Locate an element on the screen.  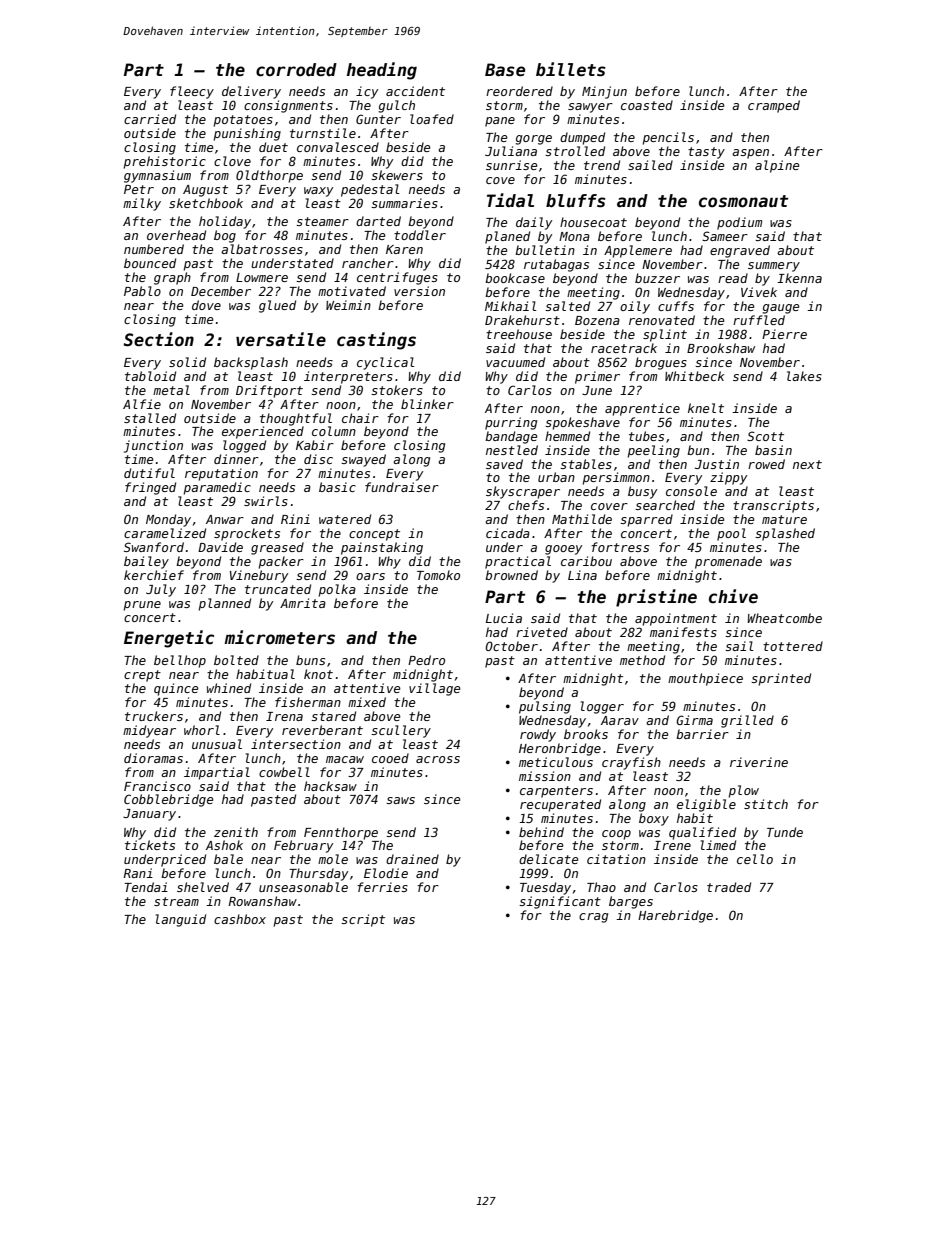
next is located at coordinates (807, 464).
